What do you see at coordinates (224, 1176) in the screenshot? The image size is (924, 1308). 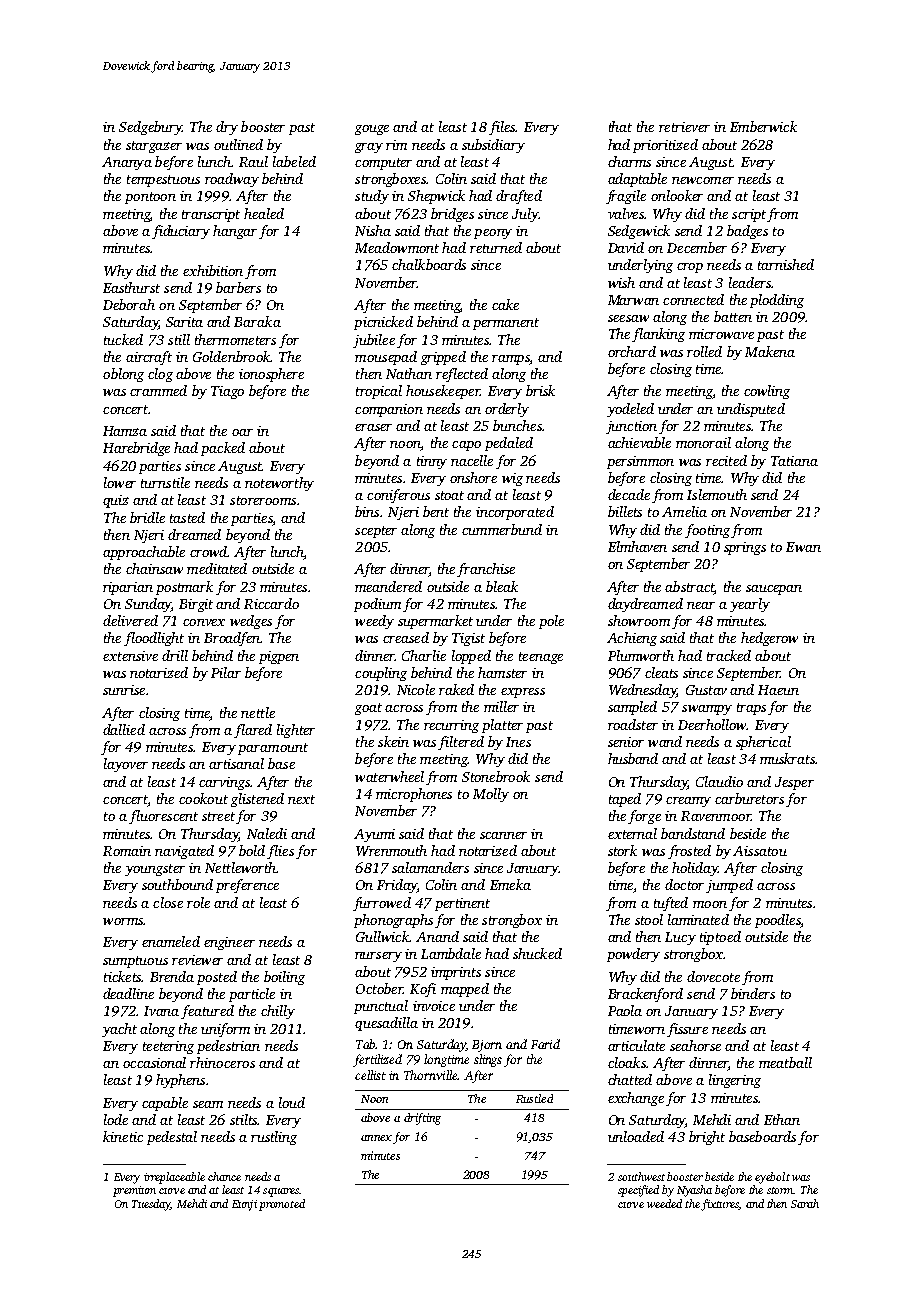 I see `chance` at bounding box center [224, 1176].
